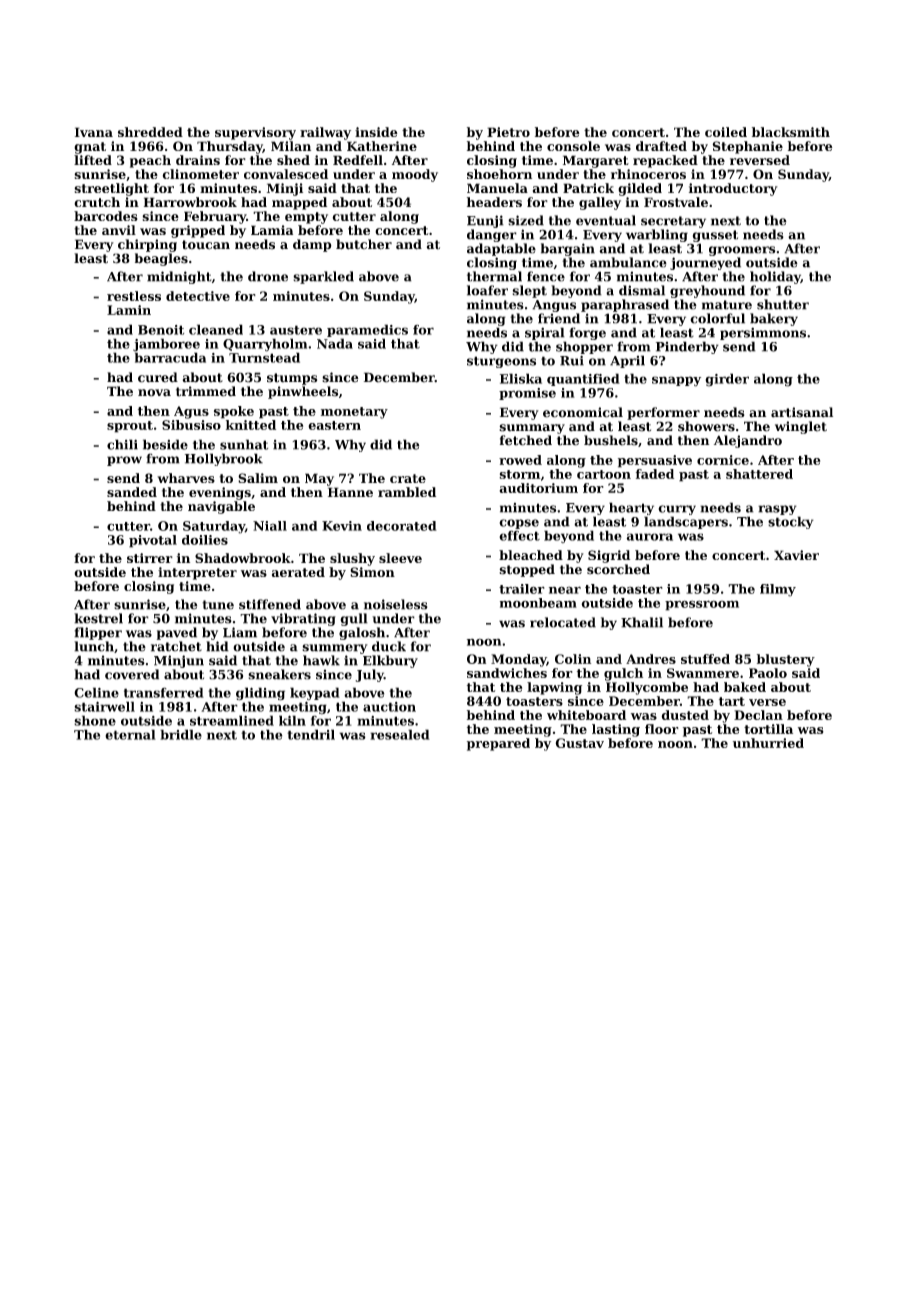 This page has height=1316, width=908. Describe the element at coordinates (532, 429) in the page. I see `summary` at that location.
